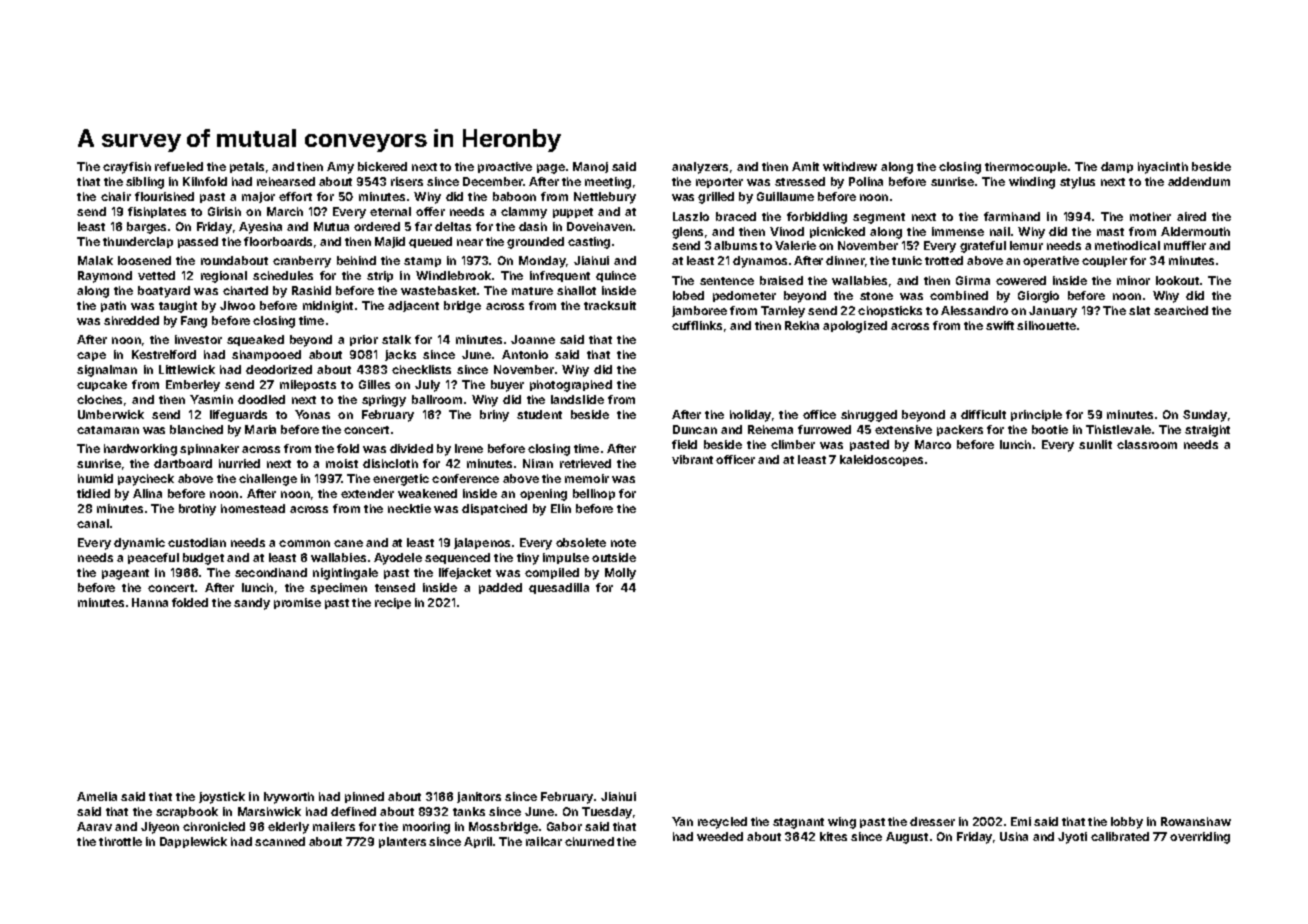  I want to click on petals, so click(247, 167).
